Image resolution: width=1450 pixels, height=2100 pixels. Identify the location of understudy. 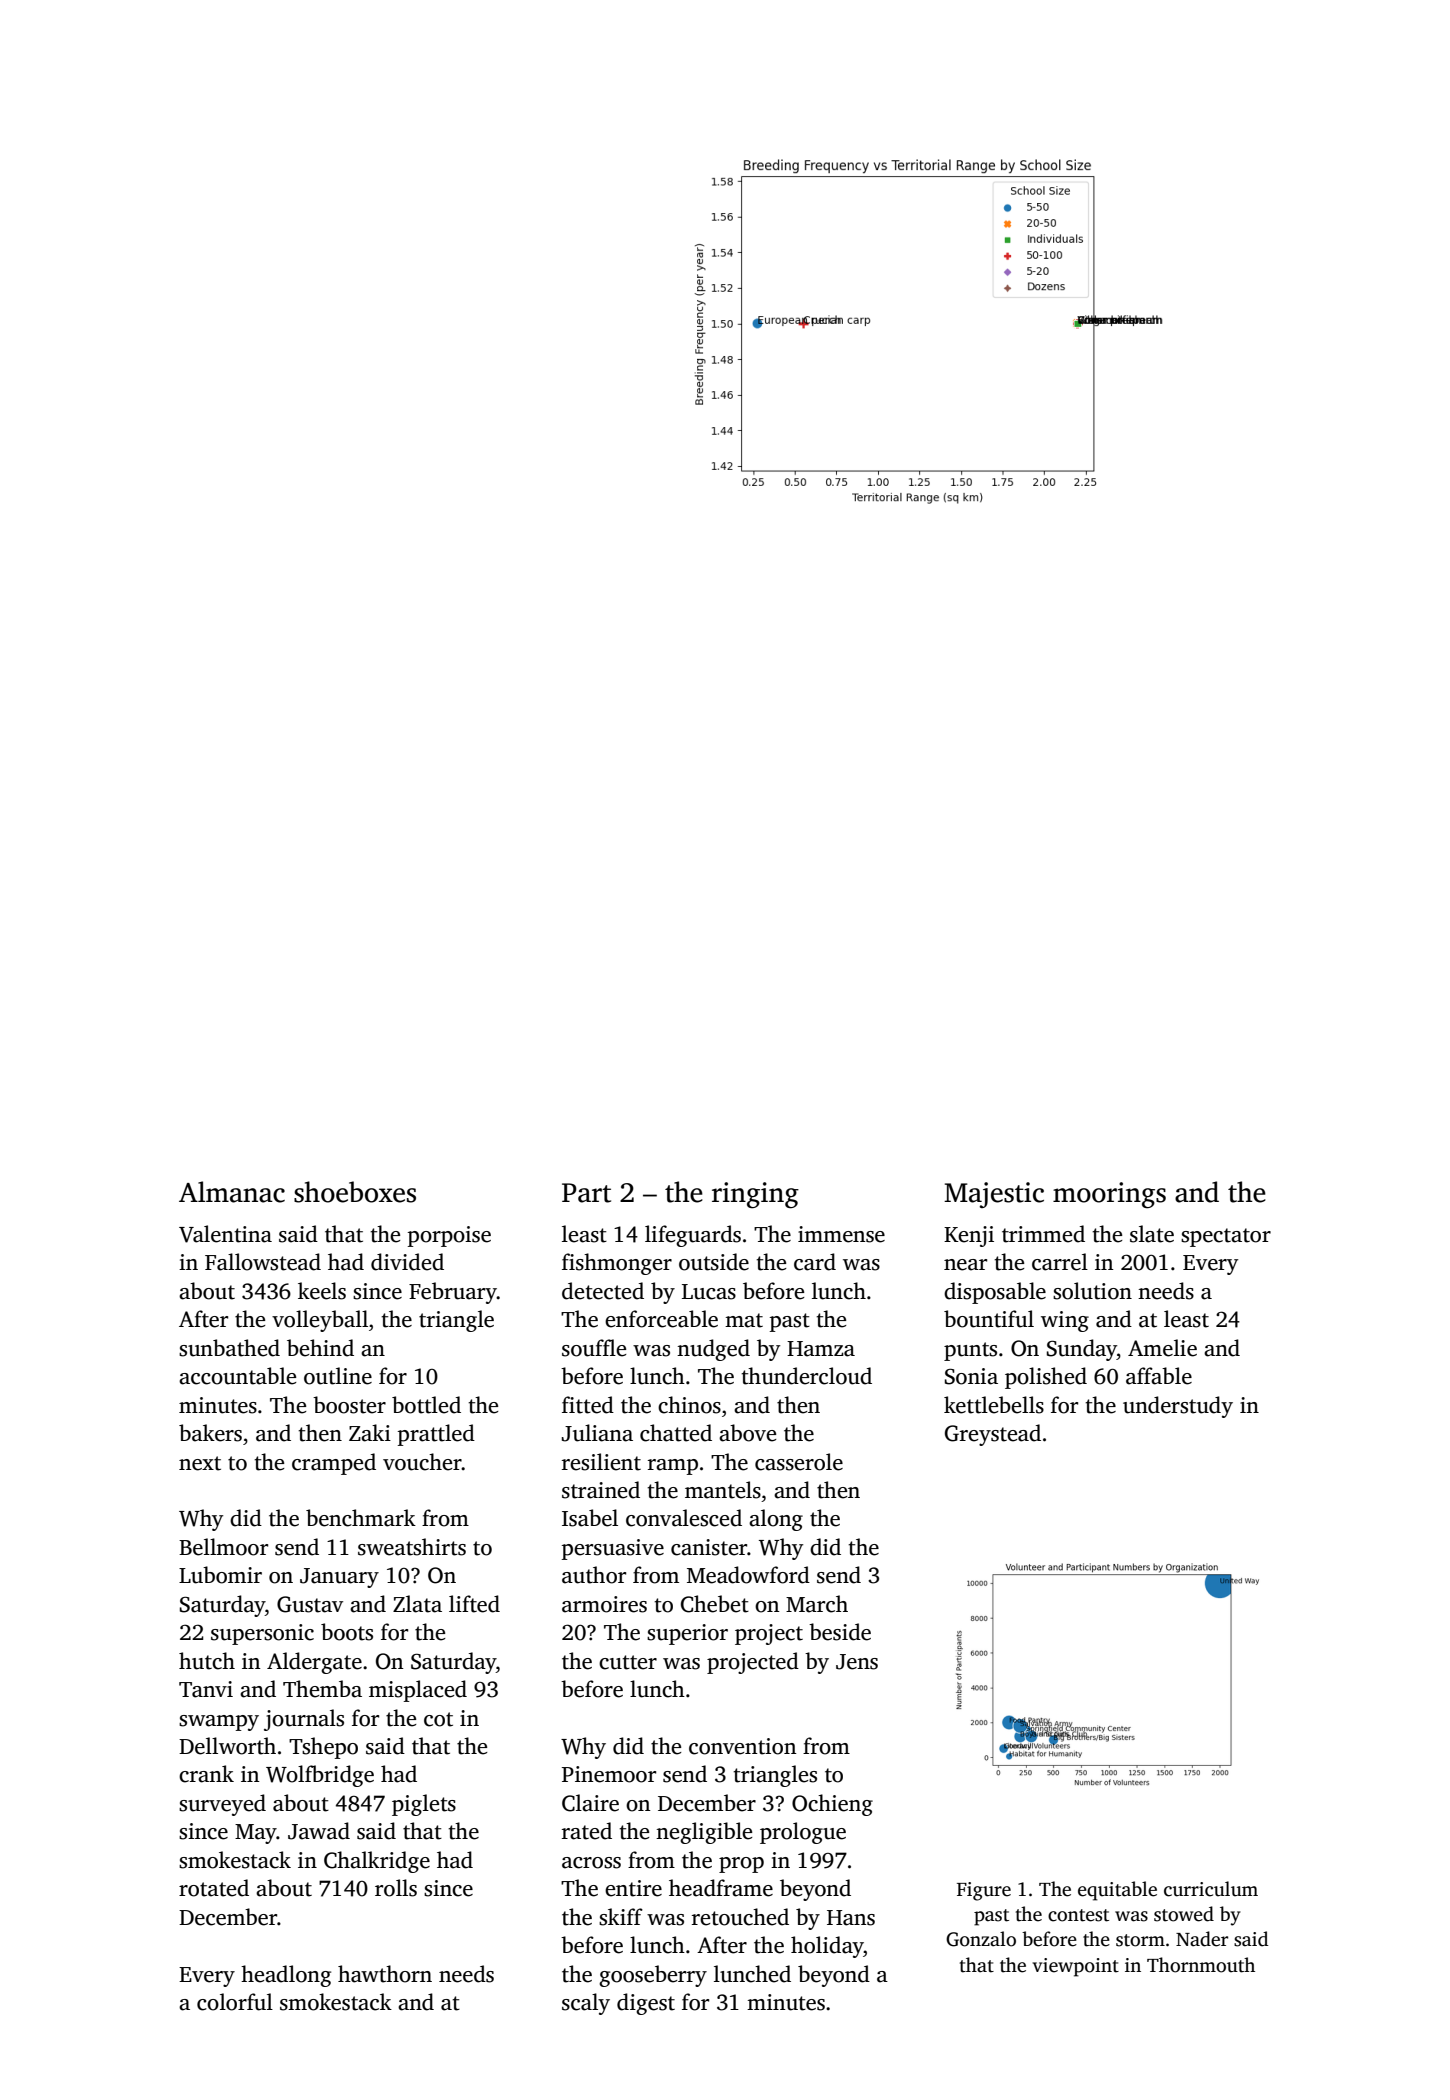
(1178, 1407).
